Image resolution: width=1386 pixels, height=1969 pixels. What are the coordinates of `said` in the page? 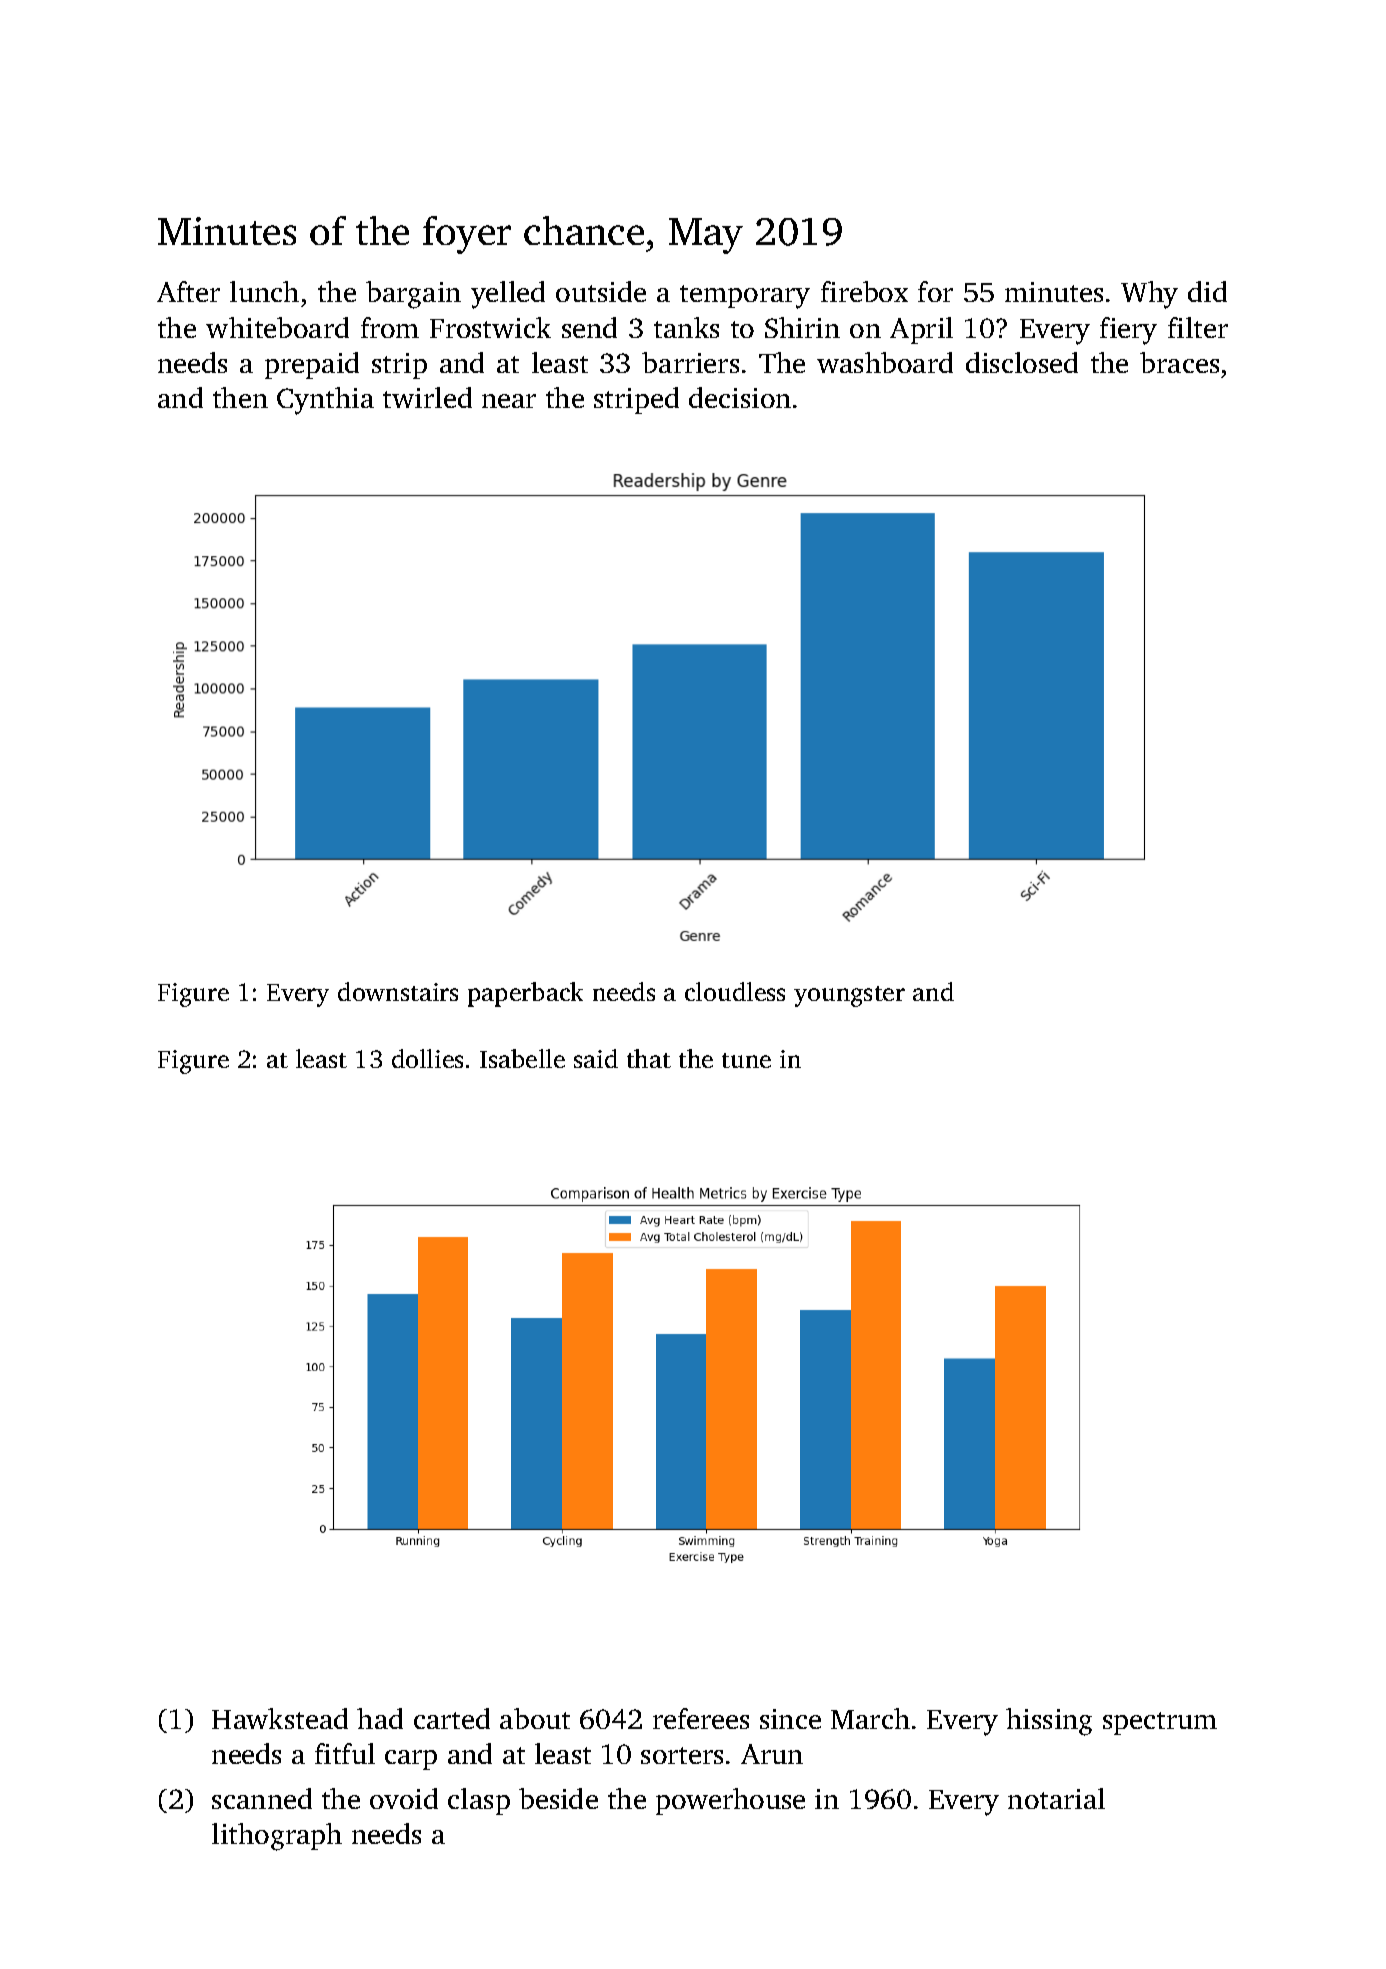 It's located at (596, 1058).
